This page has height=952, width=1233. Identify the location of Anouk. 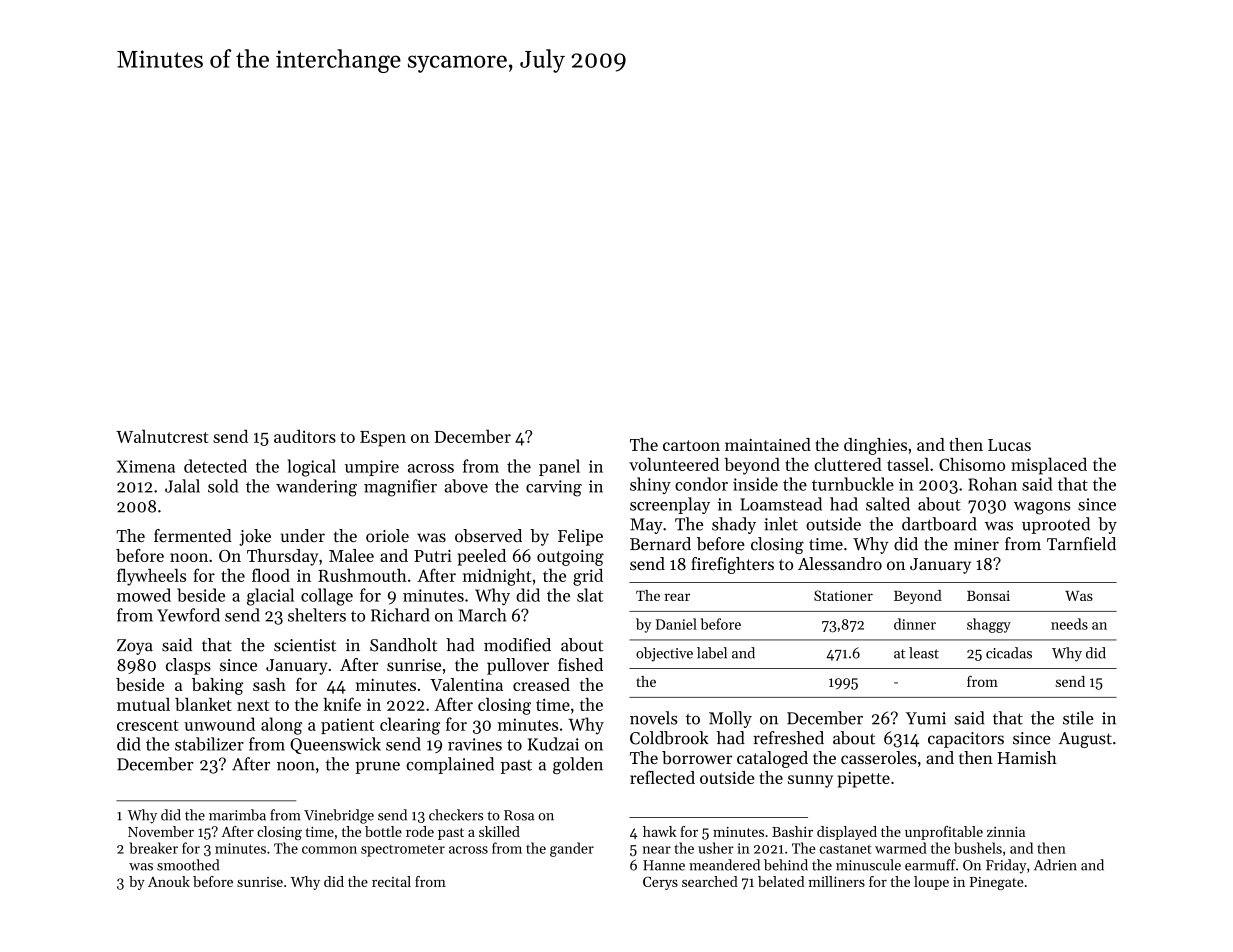
(169, 881).
